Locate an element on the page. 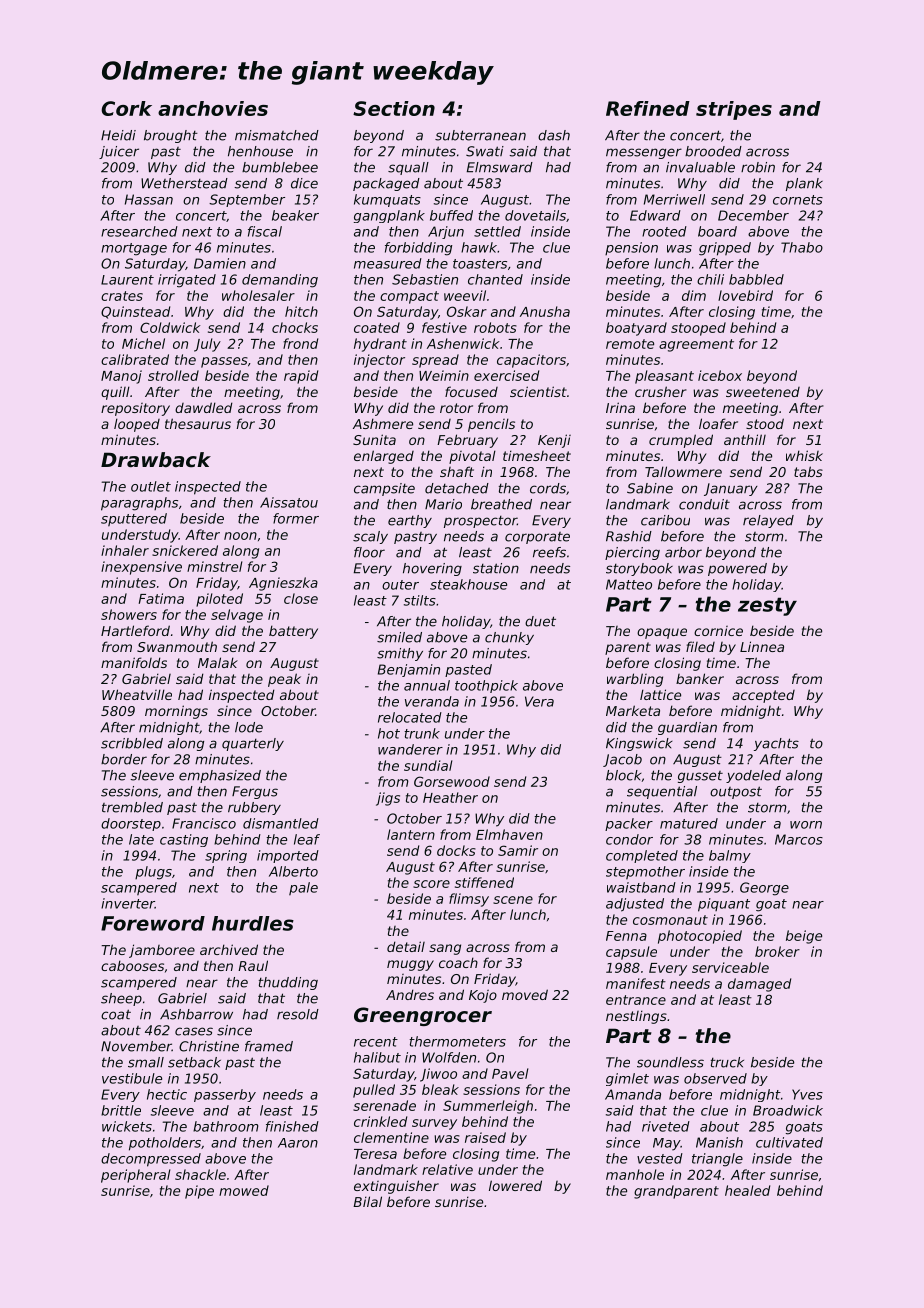 This document has width=924, height=1308. trunk is located at coordinates (422, 733).
